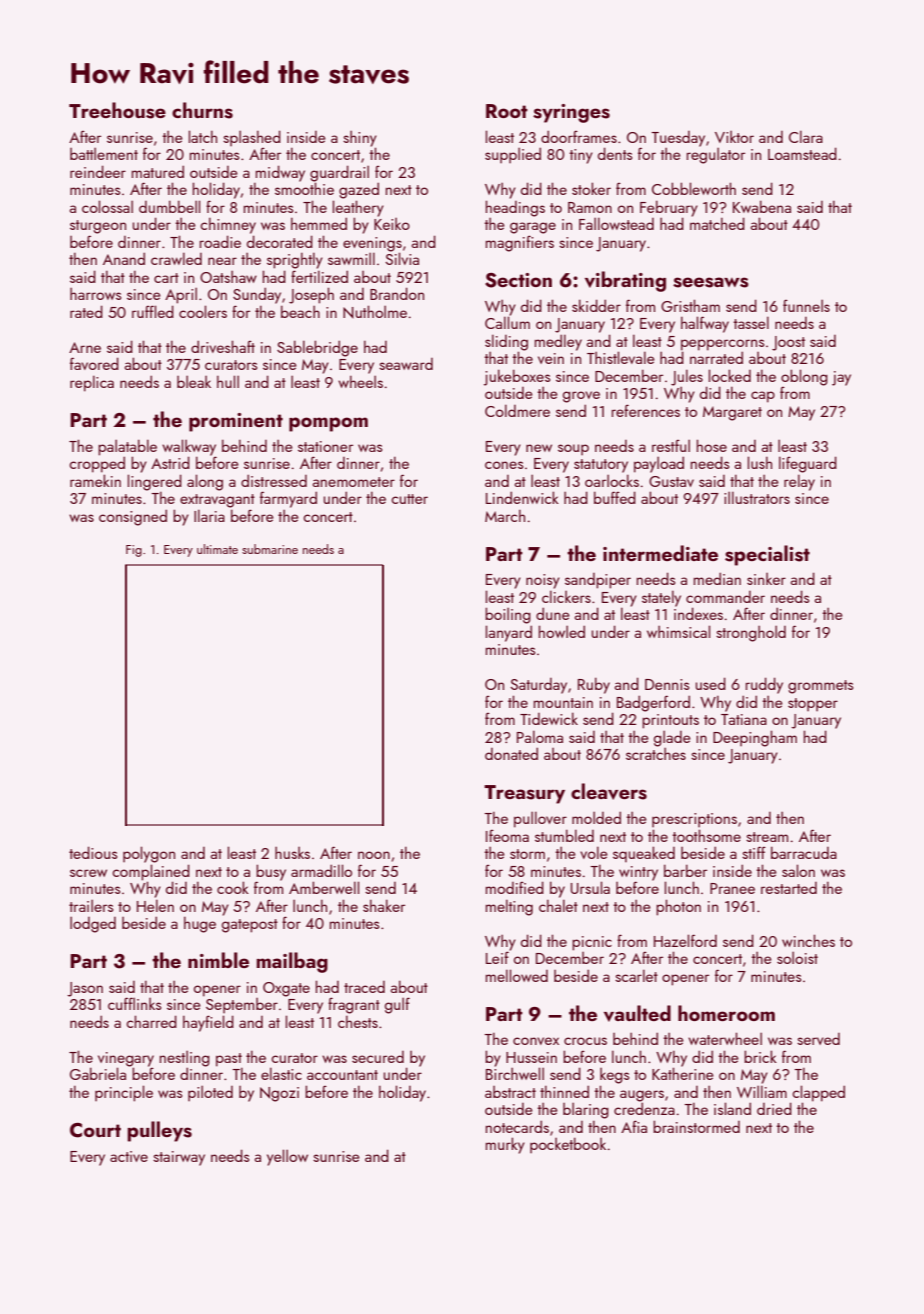 This page has height=1314, width=924. I want to click on served, so click(818, 1039).
